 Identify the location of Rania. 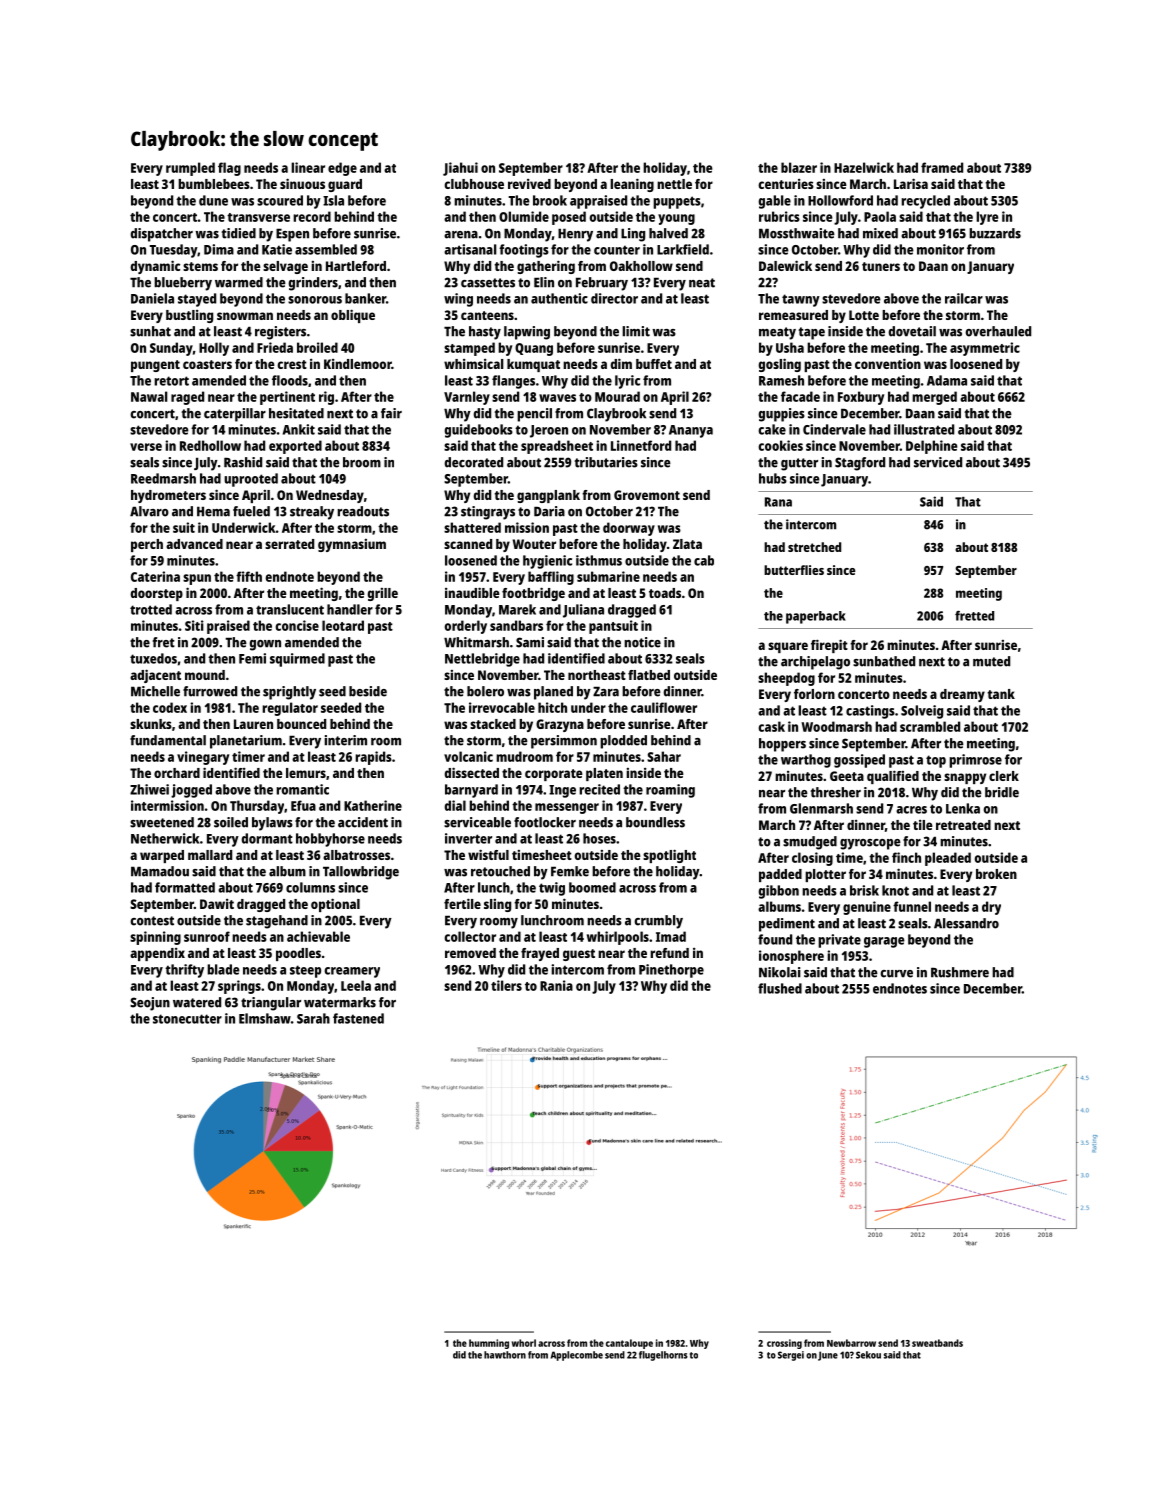
(556, 985).
